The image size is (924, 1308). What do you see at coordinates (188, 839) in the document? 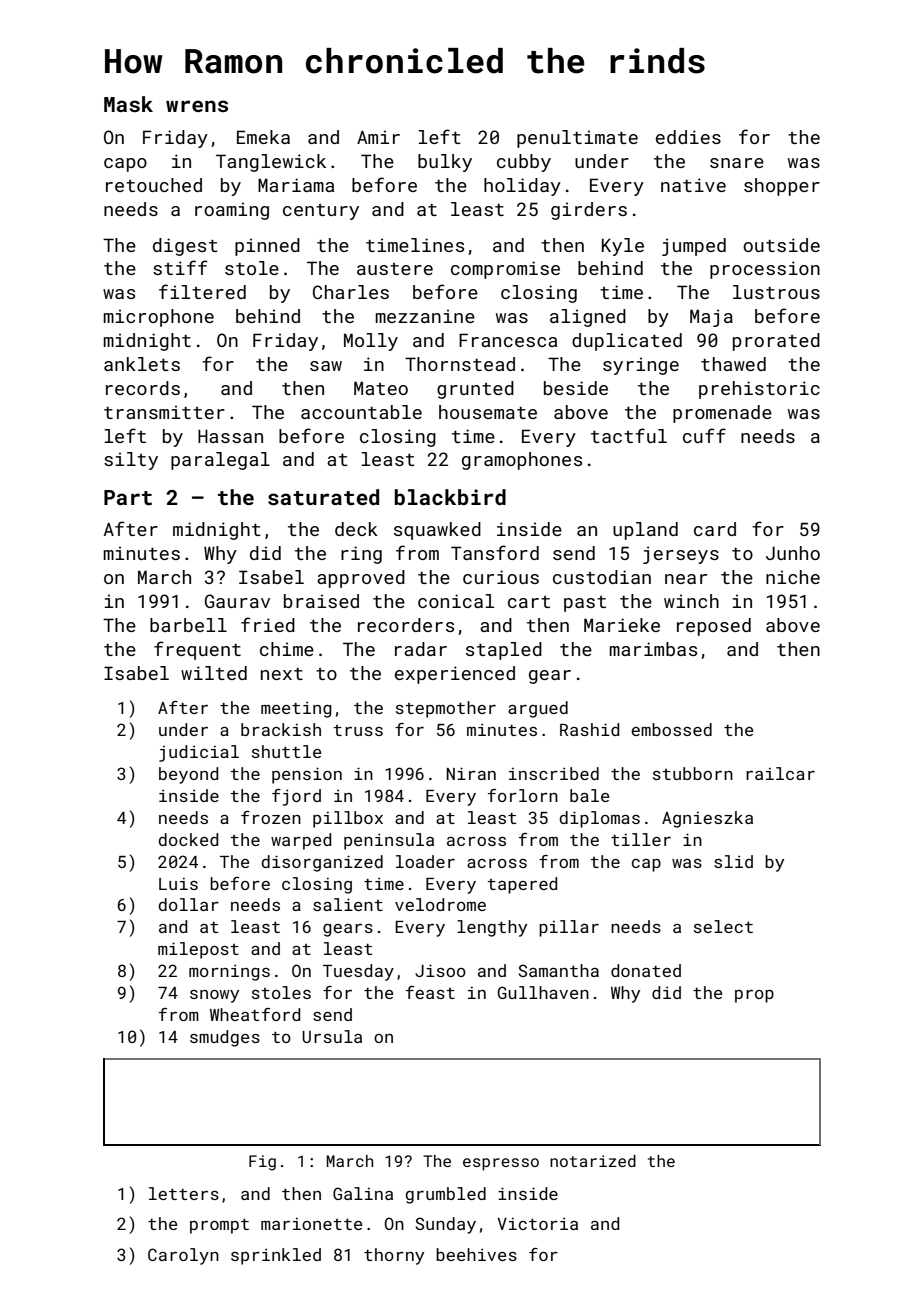
I see `docked` at bounding box center [188, 839].
